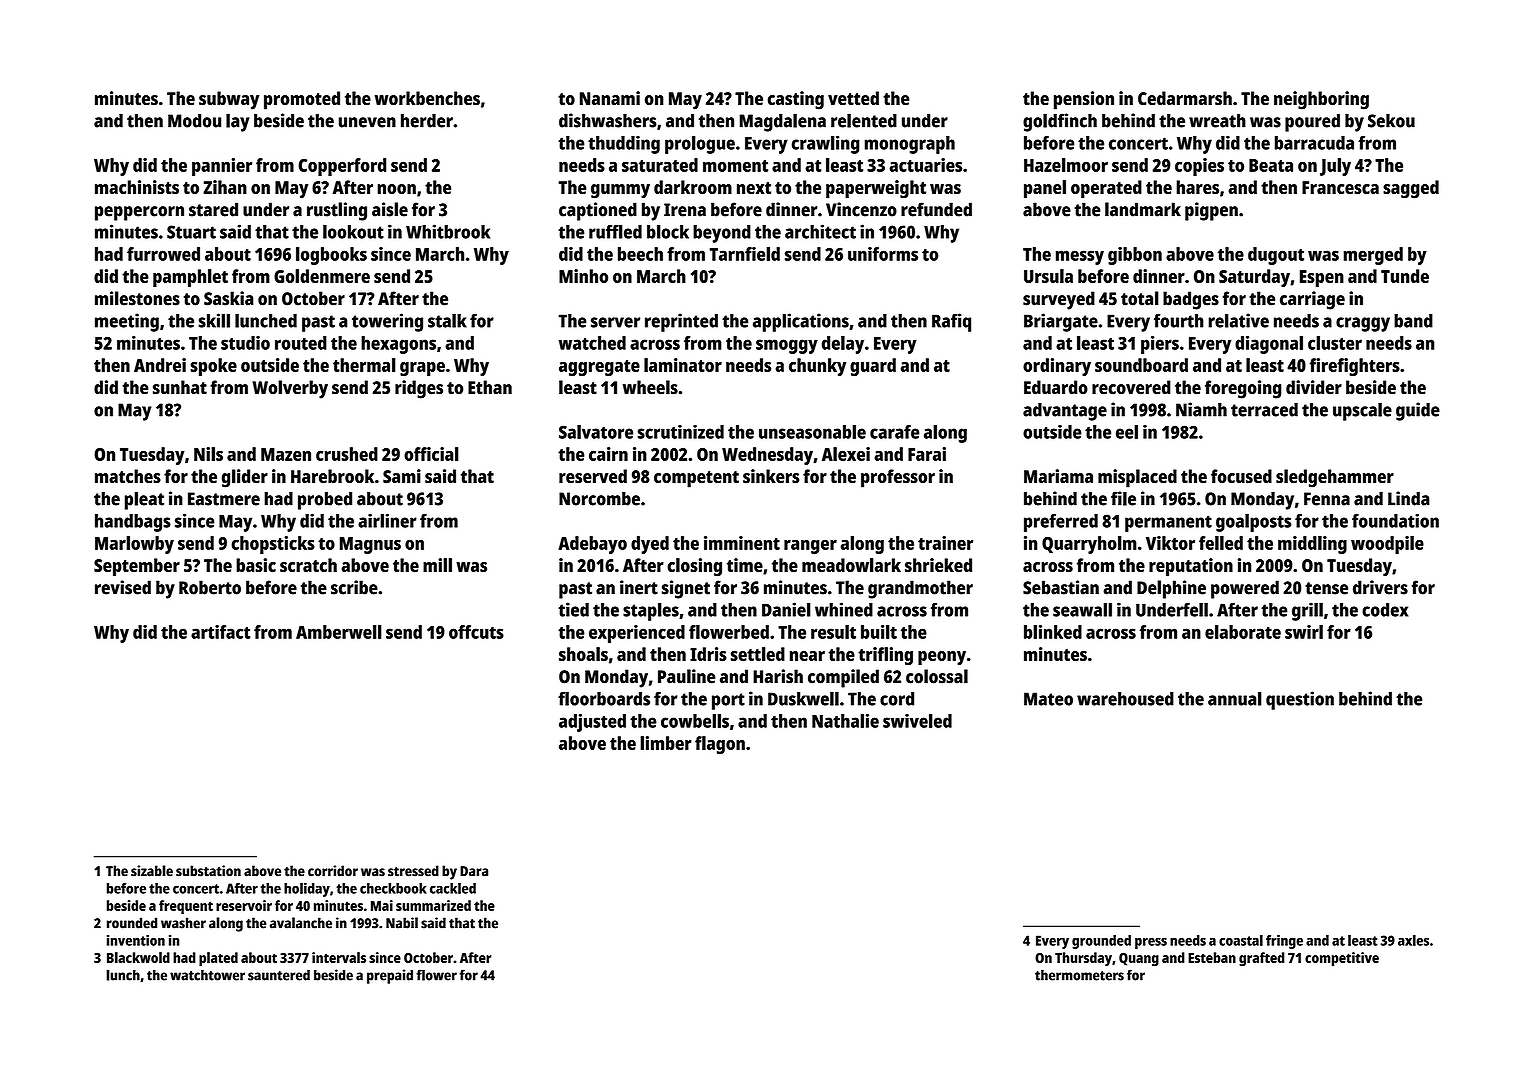 This document has width=1536, height=1086. Describe the element at coordinates (951, 322) in the document. I see `Rafiq` at that location.
